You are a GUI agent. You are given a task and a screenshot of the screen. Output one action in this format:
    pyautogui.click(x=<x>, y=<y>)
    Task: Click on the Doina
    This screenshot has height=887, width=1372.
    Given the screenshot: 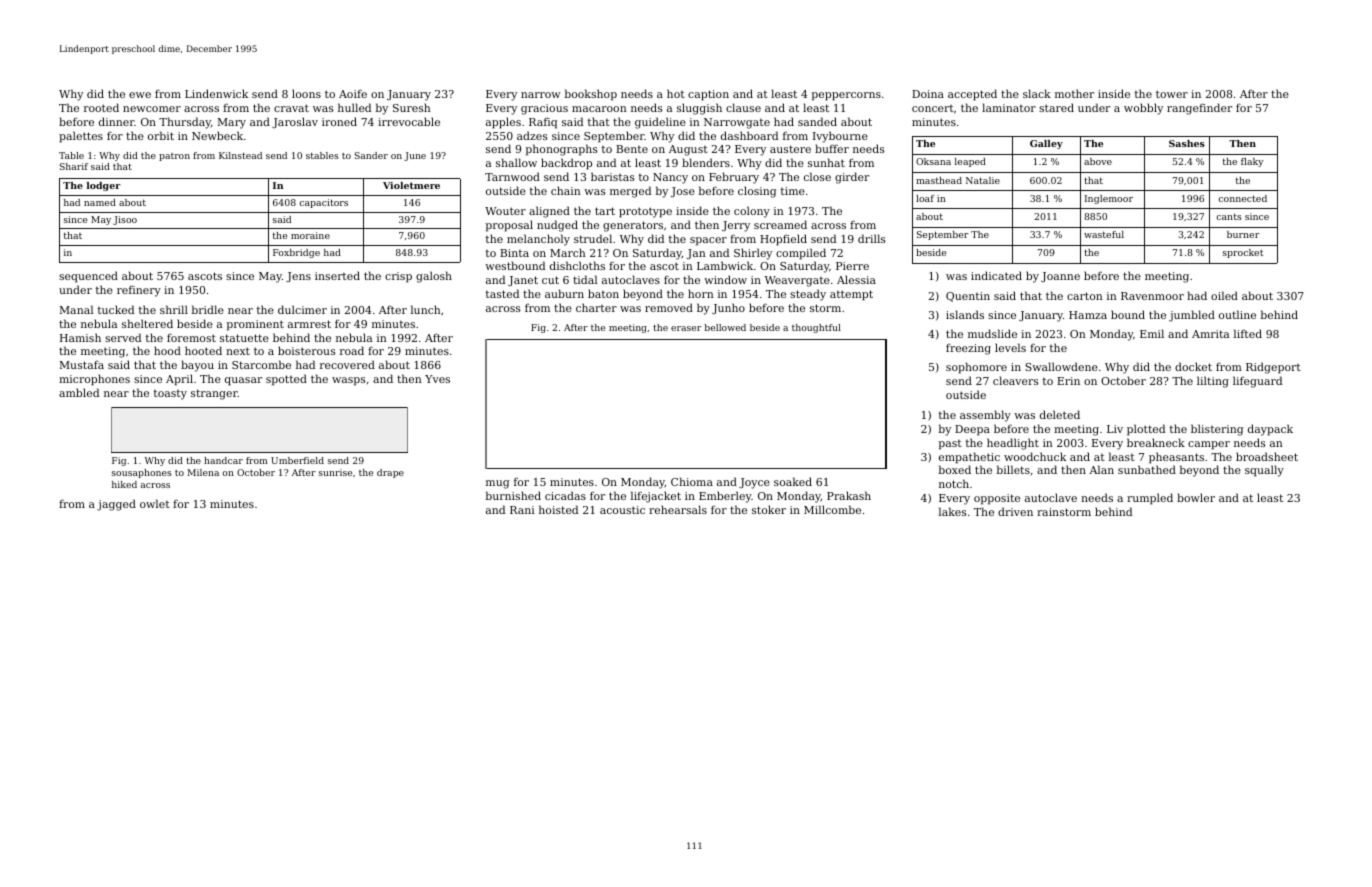 What is the action you would take?
    pyautogui.click(x=928, y=94)
